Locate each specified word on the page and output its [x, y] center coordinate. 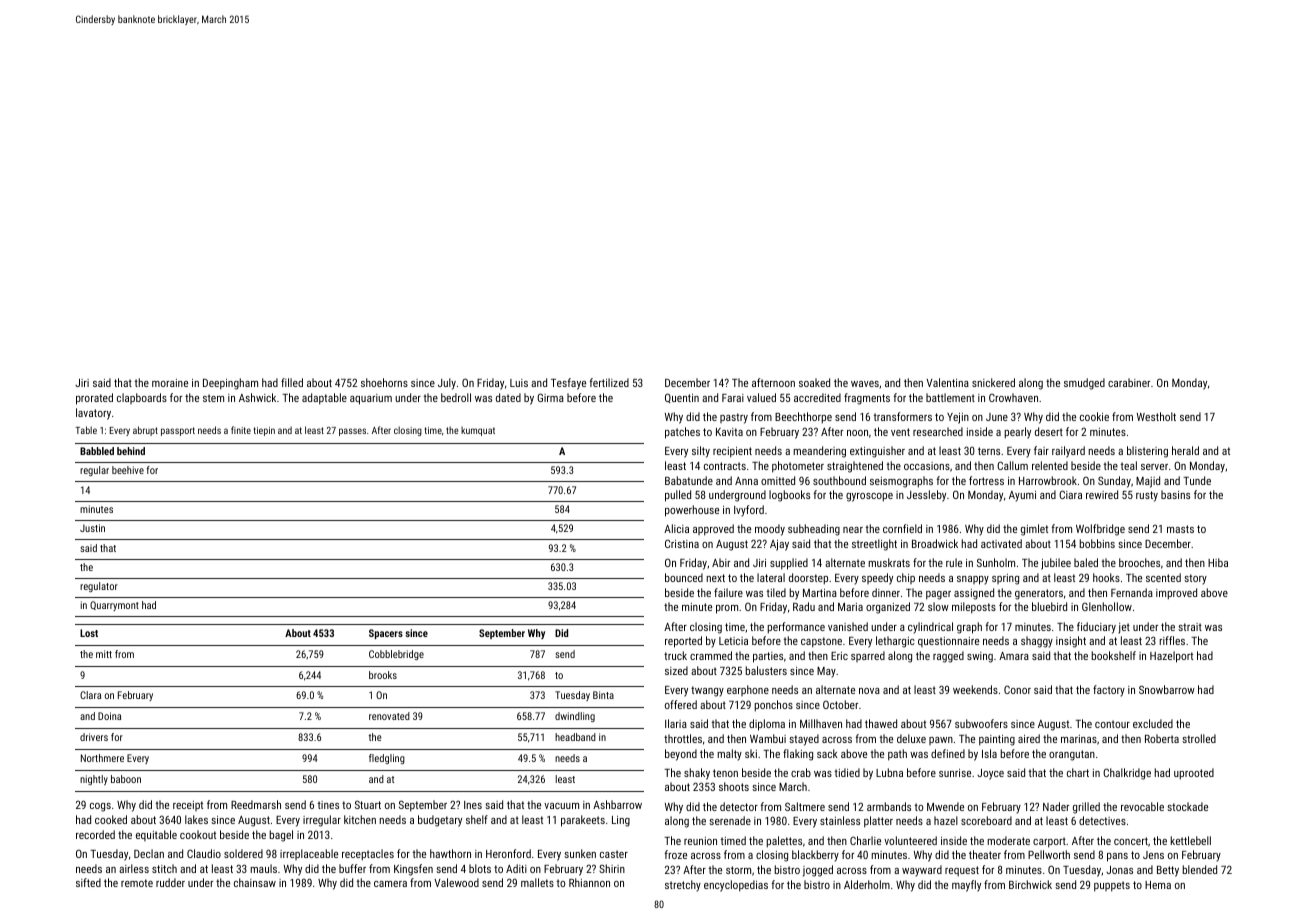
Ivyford [749, 511]
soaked [814, 382]
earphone [748, 690]
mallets [537, 882]
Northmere [102, 758]
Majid [1148, 482]
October [840, 704]
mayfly [966, 886]
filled [292, 382]
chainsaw [255, 882]
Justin [92, 528]
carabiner [1129, 382]
